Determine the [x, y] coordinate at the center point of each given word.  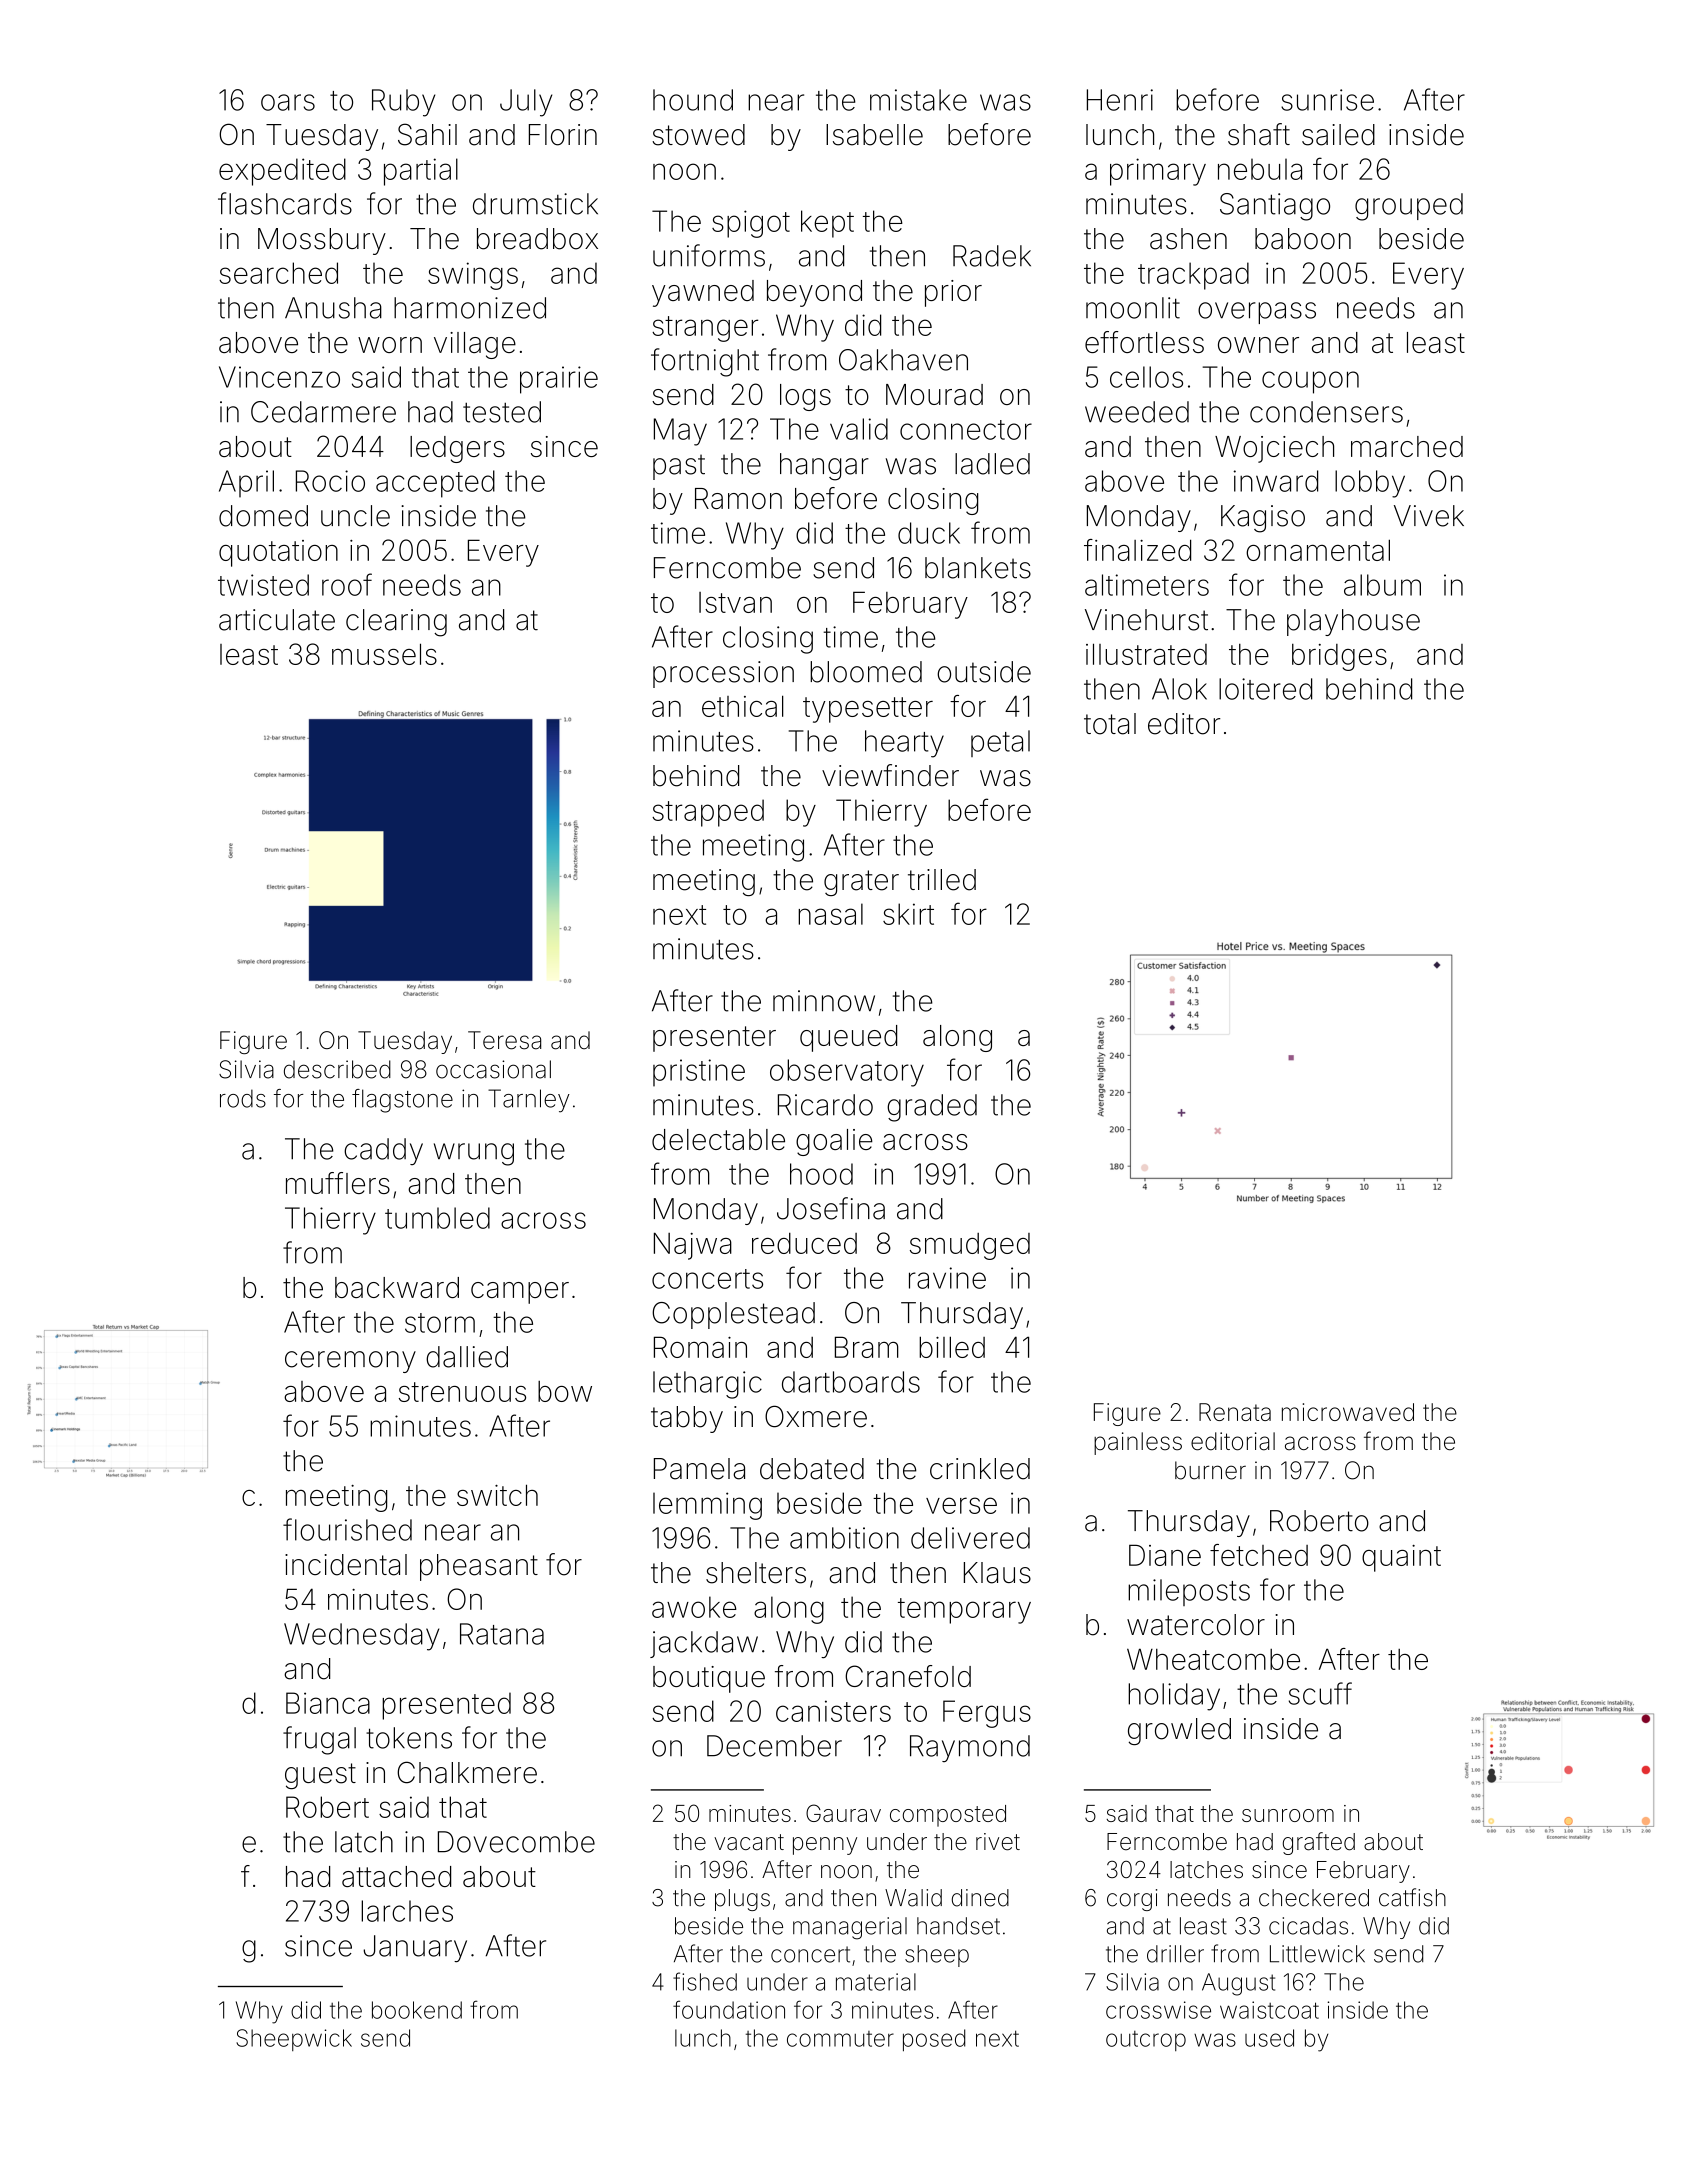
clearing [396, 623]
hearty [904, 744]
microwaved [1348, 1412]
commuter [840, 2039]
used [1269, 2038]
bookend [417, 2010]
